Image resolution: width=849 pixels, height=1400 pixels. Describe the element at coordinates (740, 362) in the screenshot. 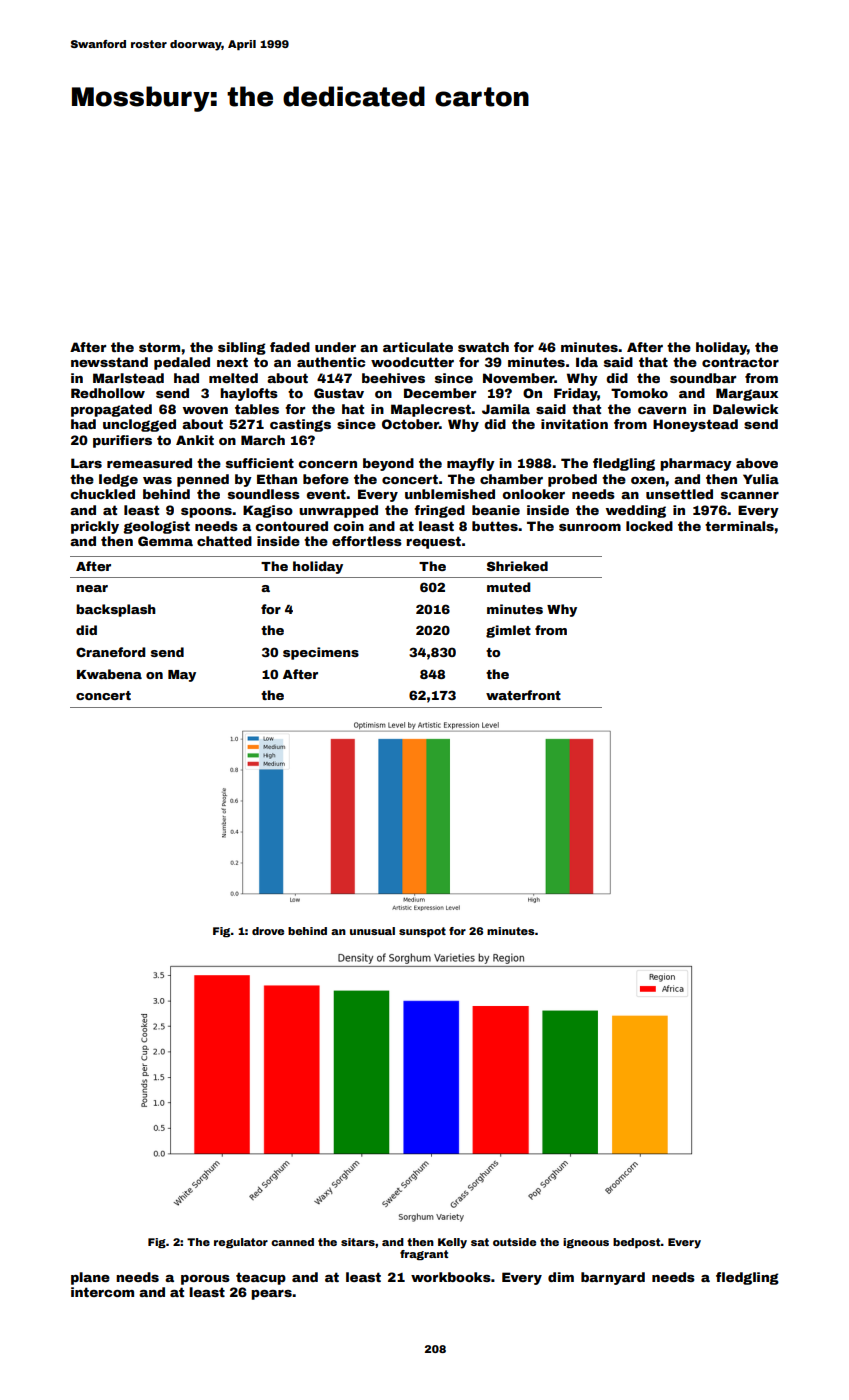

I see `contractor` at that location.
